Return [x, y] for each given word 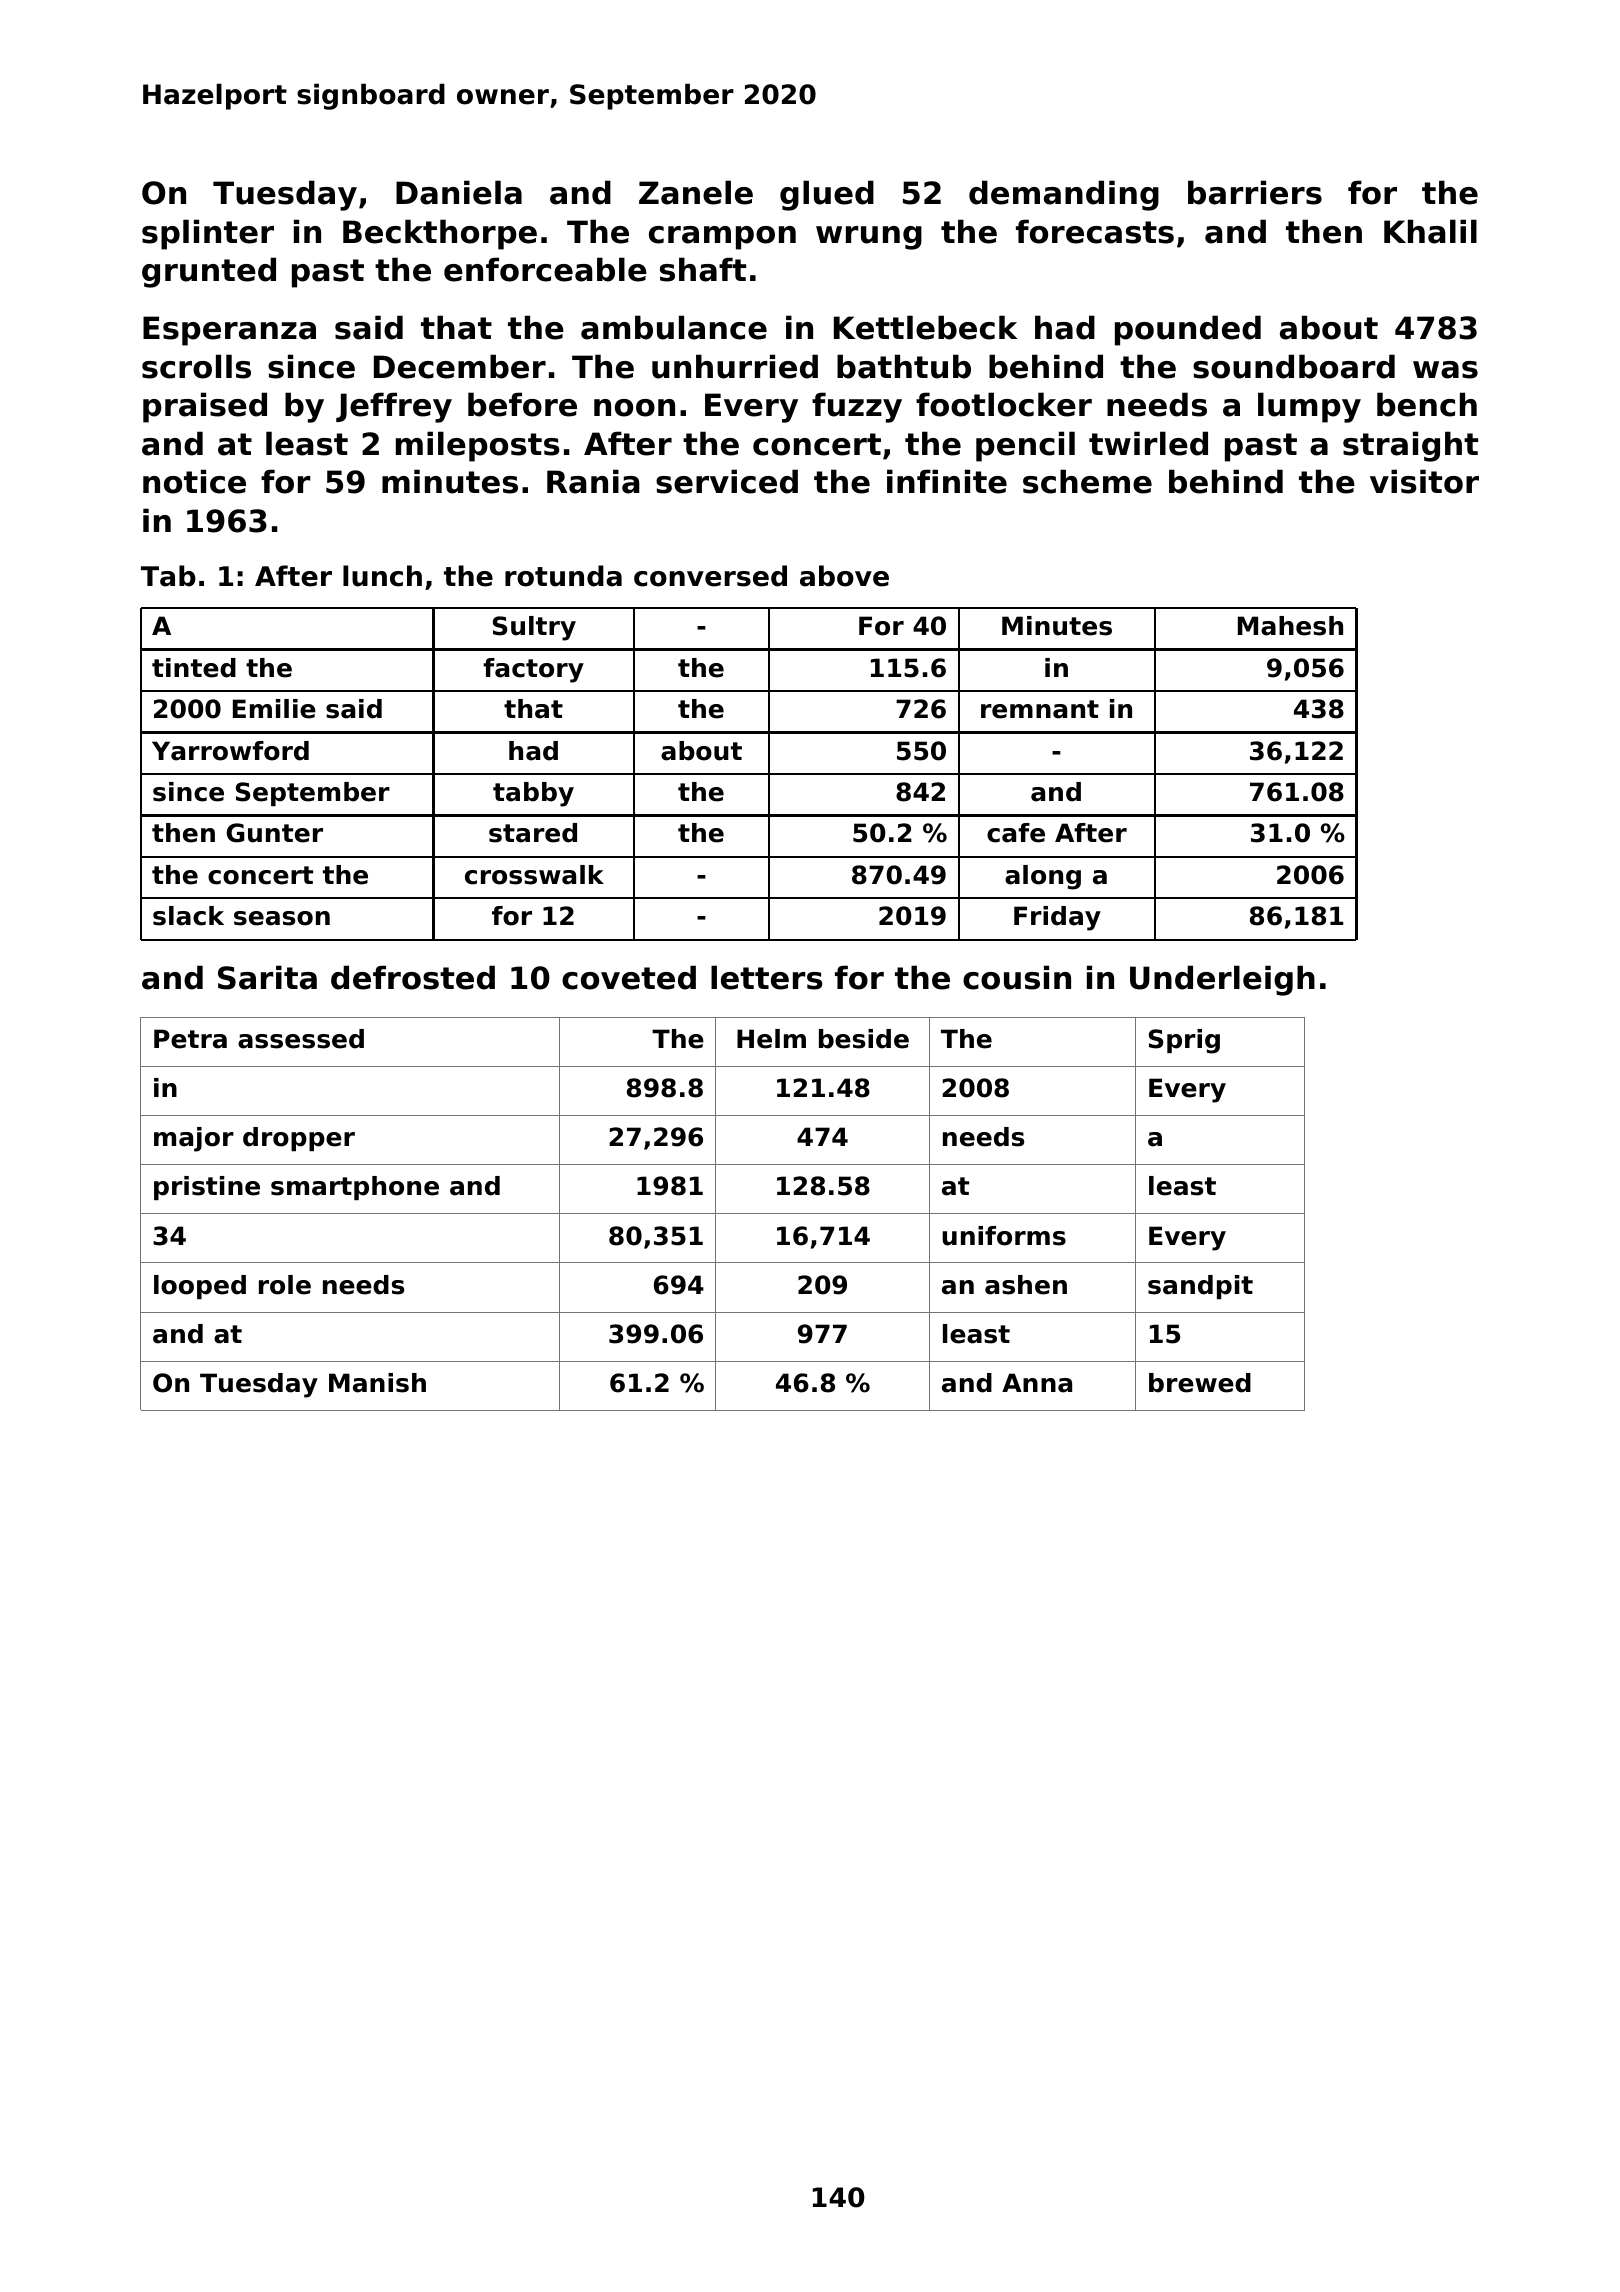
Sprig [1184, 1041]
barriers [1255, 192]
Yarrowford [230, 751]
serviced [727, 481]
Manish [377, 1383]
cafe [1016, 833]
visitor [1424, 481]
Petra [190, 1039]
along [1043, 877]
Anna [1037, 1383]
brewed [1200, 1383]
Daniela [459, 192]
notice [194, 481]
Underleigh [1222, 980]
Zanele [696, 192]
